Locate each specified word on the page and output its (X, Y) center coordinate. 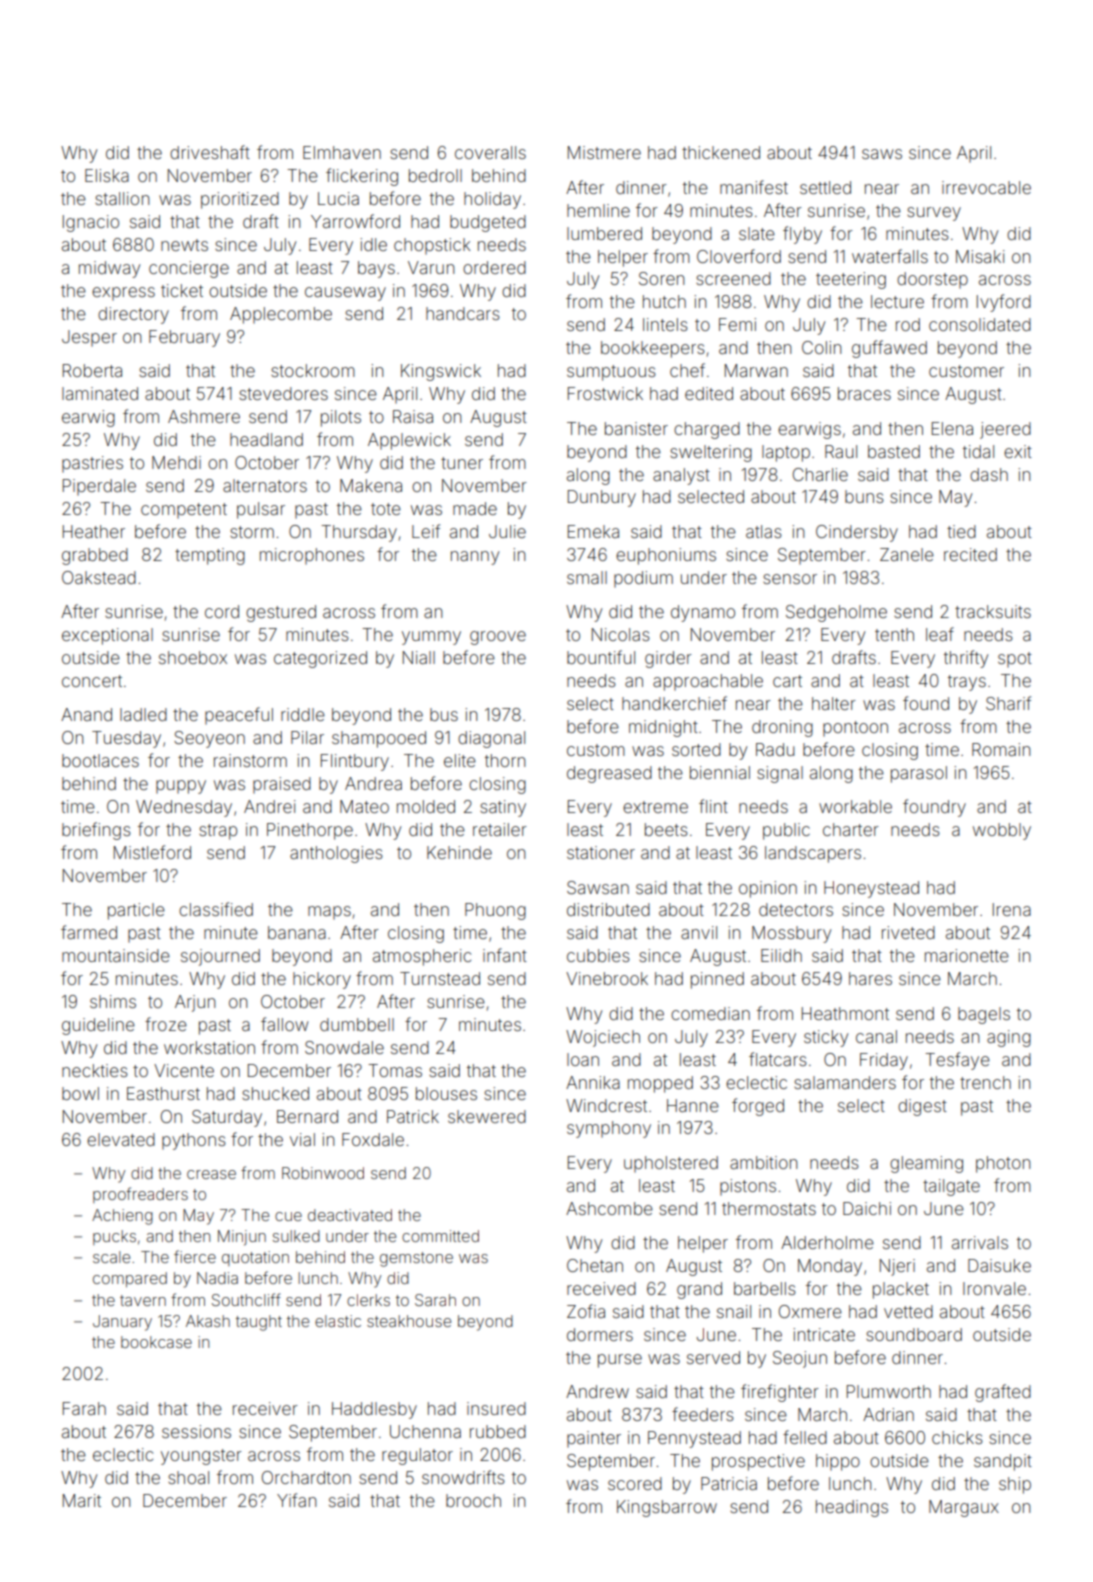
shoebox (193, 657)
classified (216, 909)
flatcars (778, 1059)
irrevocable (986, 187)
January (122, 1323)
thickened (721, 152)
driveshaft (210, 152)
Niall (419, 657)
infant (505, 955)
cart (787, 681)
